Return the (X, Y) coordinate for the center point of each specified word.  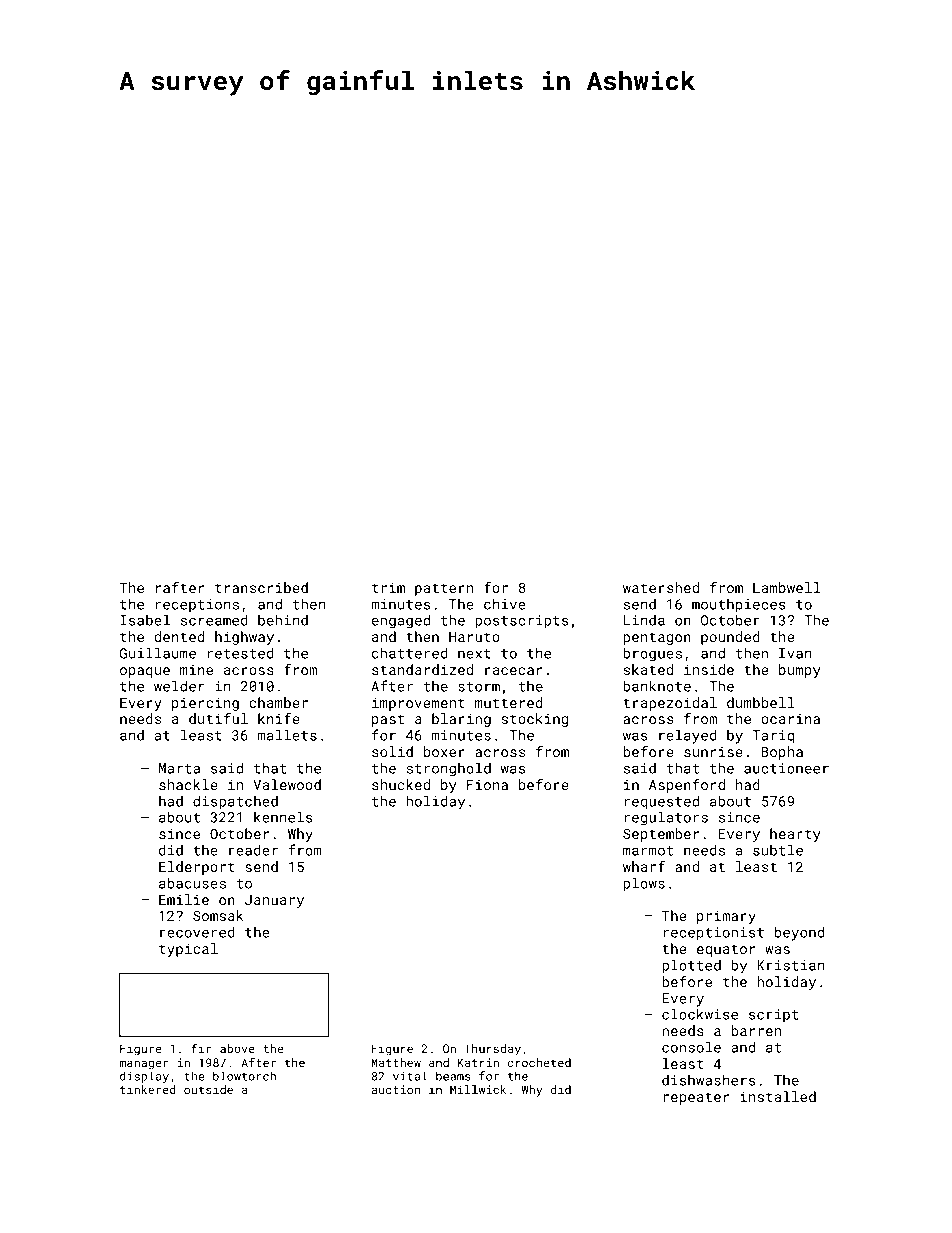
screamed (214, 620)
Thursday (492, 1050)
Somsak (218, 915)
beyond (799, 933)
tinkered (148, 1089)
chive (505, 604)
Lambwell (787, 587)
